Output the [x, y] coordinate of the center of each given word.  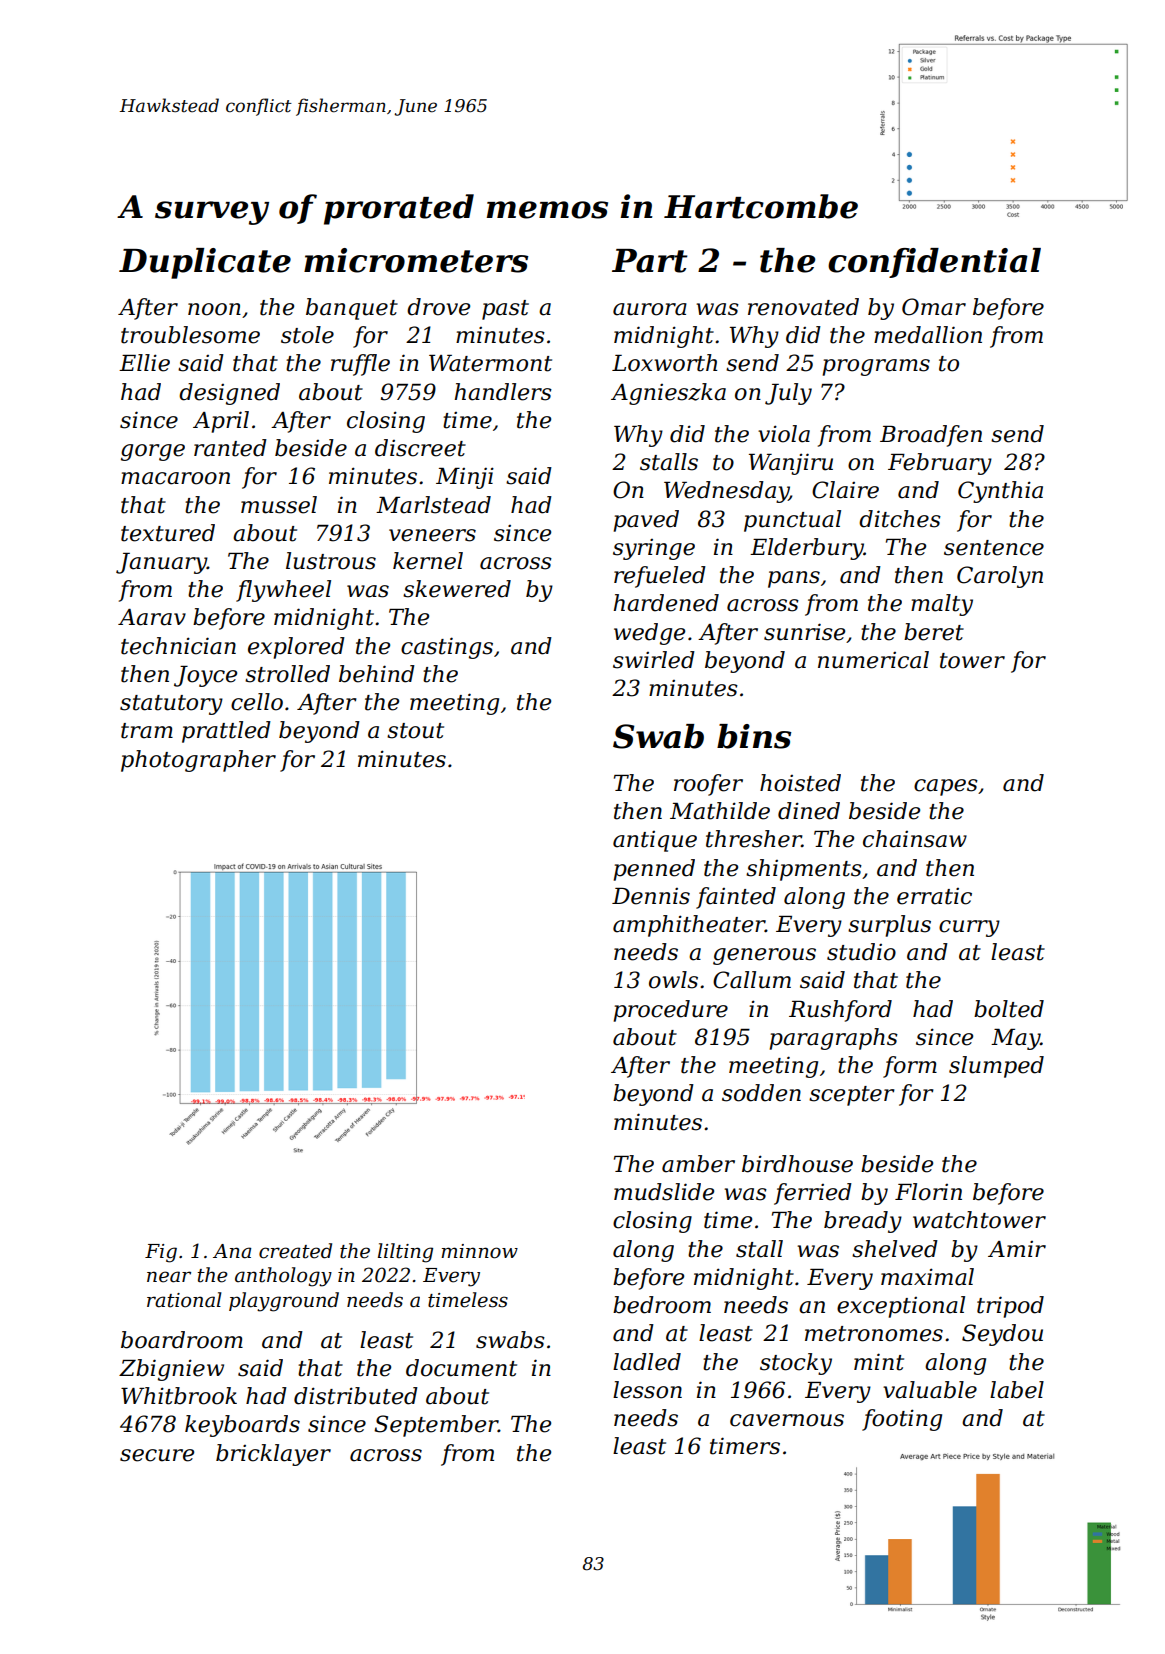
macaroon [175, 478]
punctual [792, 521]
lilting [405, 1253]
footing [902, 1420]
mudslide [664, 1192]
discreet [420, 448]
